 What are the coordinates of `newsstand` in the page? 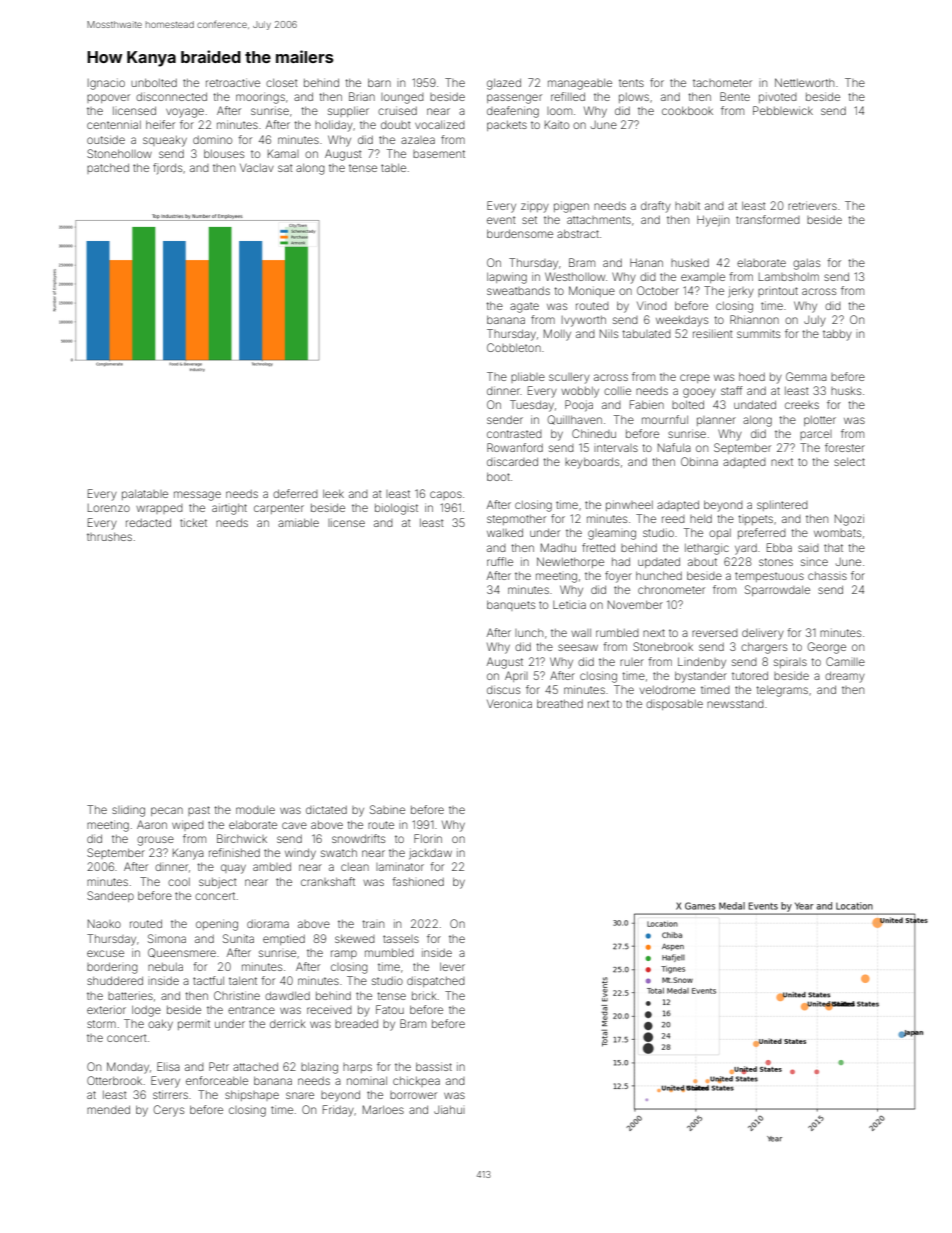 It's located at (735, 704).
